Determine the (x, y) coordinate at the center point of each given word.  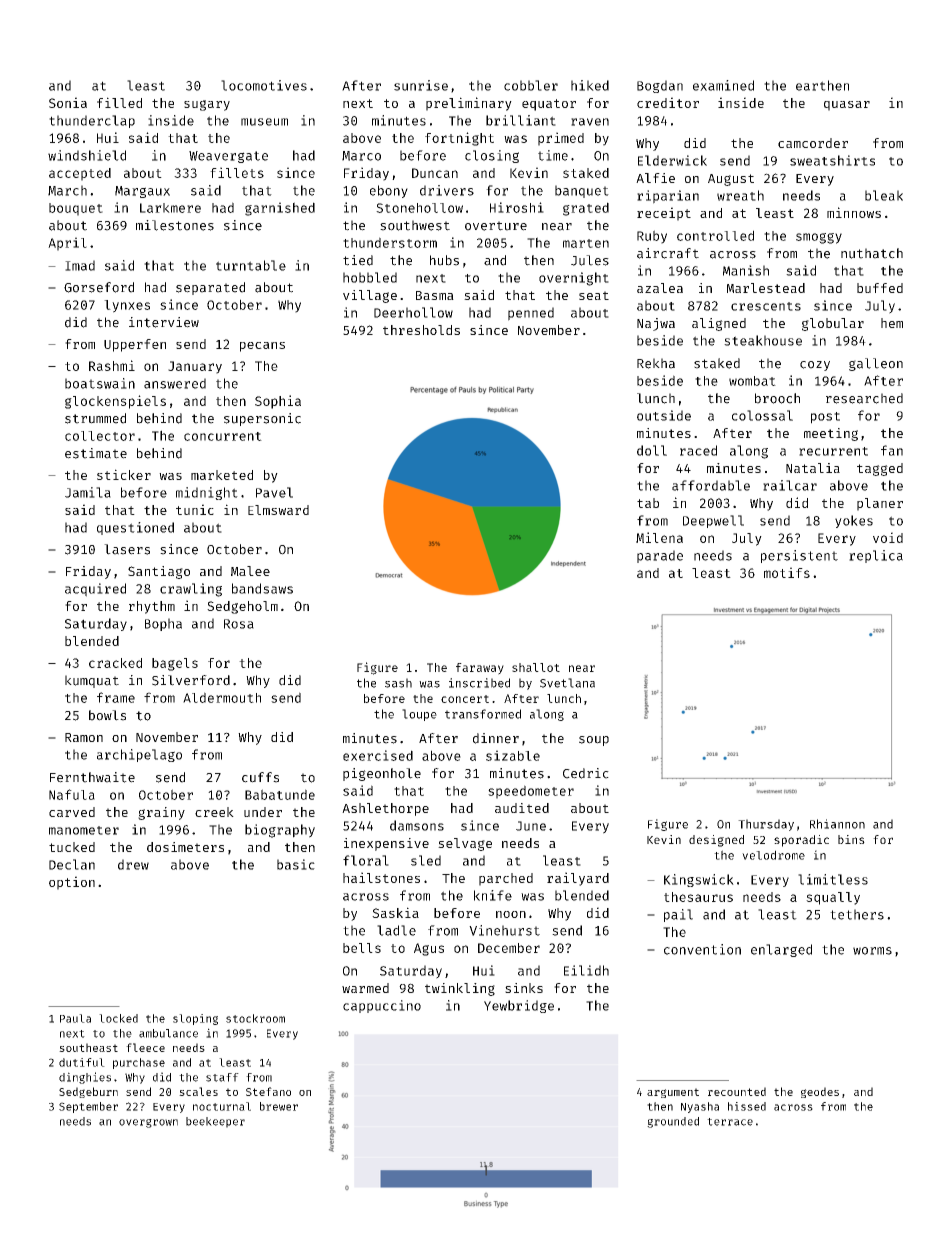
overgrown (148, 1123)
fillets (237, 172)
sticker (124, 474)
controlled (715, 235)
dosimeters (185, 847)
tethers (857, 914)
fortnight (459, 139)
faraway (480, 669)
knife (493, 895)
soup (594, 741)
